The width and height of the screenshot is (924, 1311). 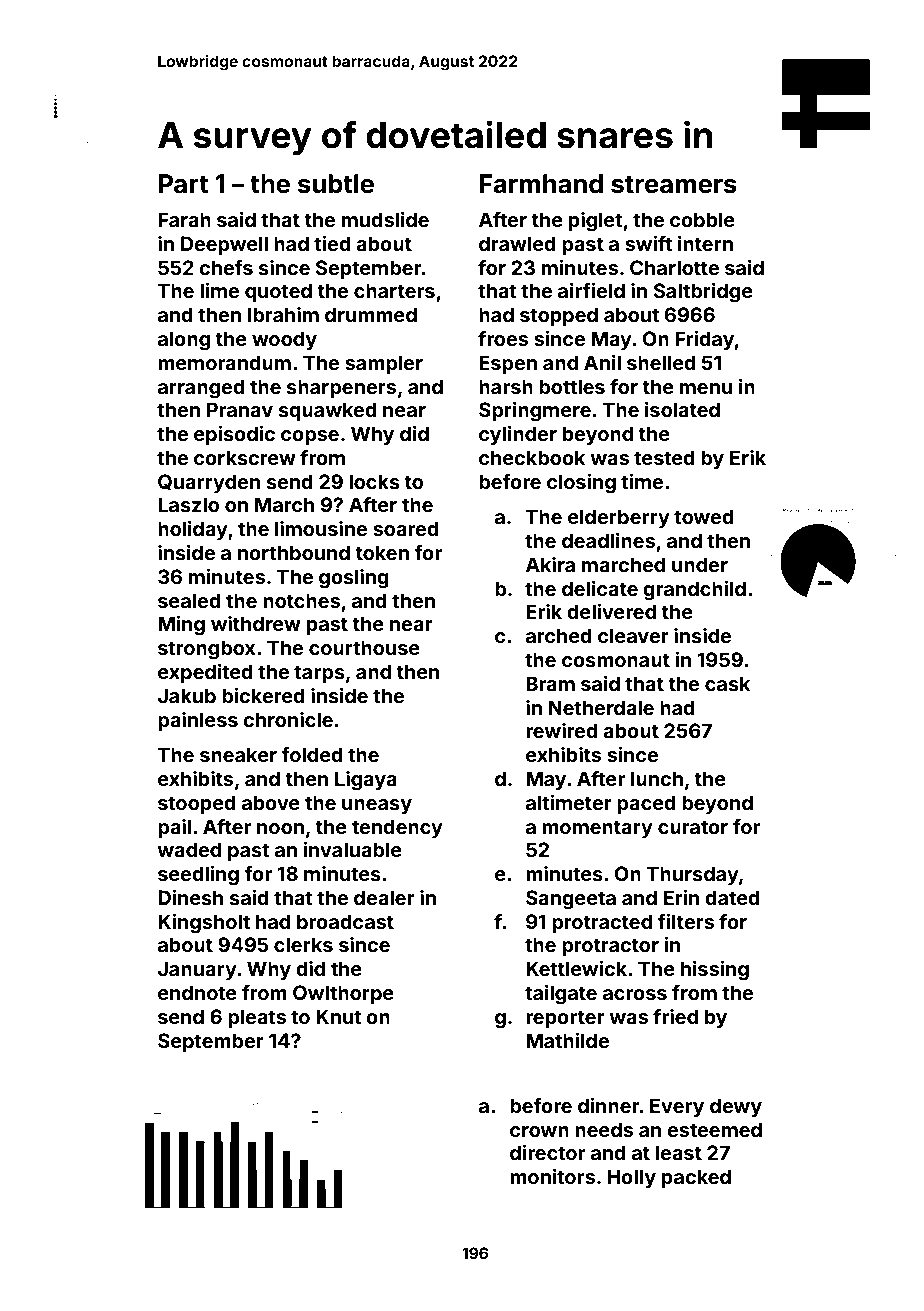 I want to click on tarps, so click(x=319, y=674).
